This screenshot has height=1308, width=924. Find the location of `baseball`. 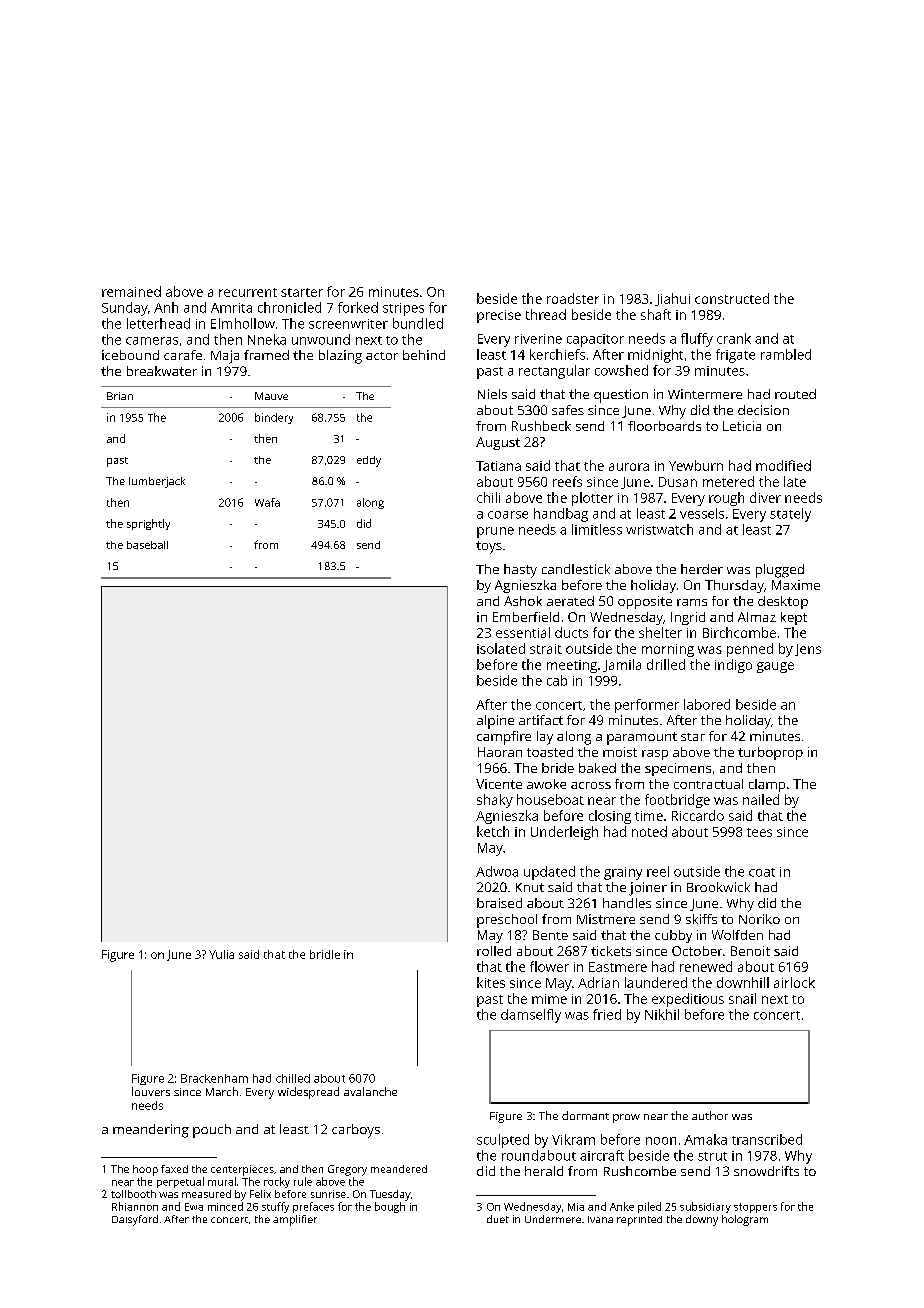

baseball is located at coordinates (147, 545).
